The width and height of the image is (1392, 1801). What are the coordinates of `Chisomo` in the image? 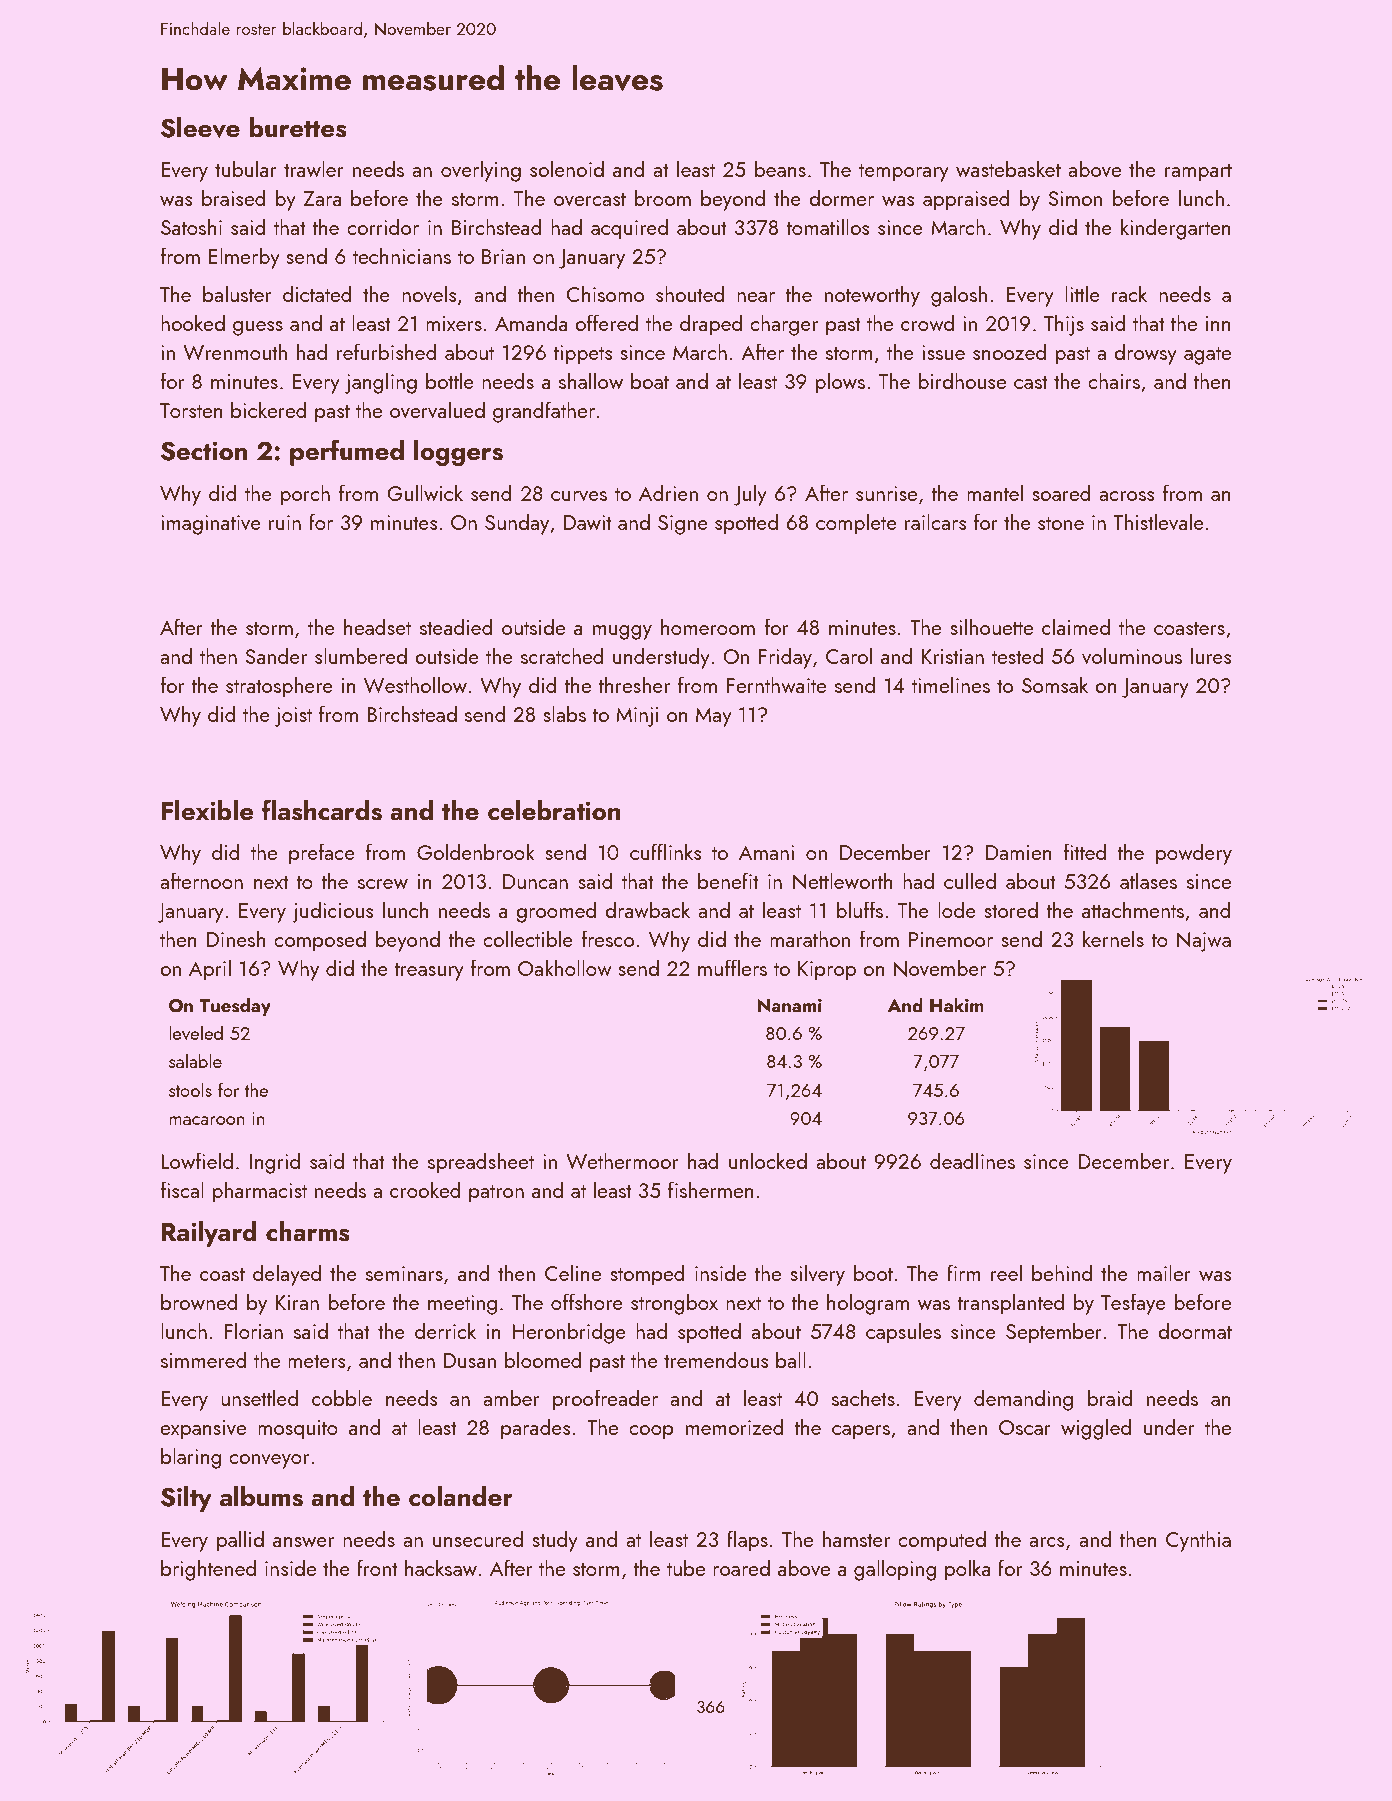 It's located at (605, 293).
